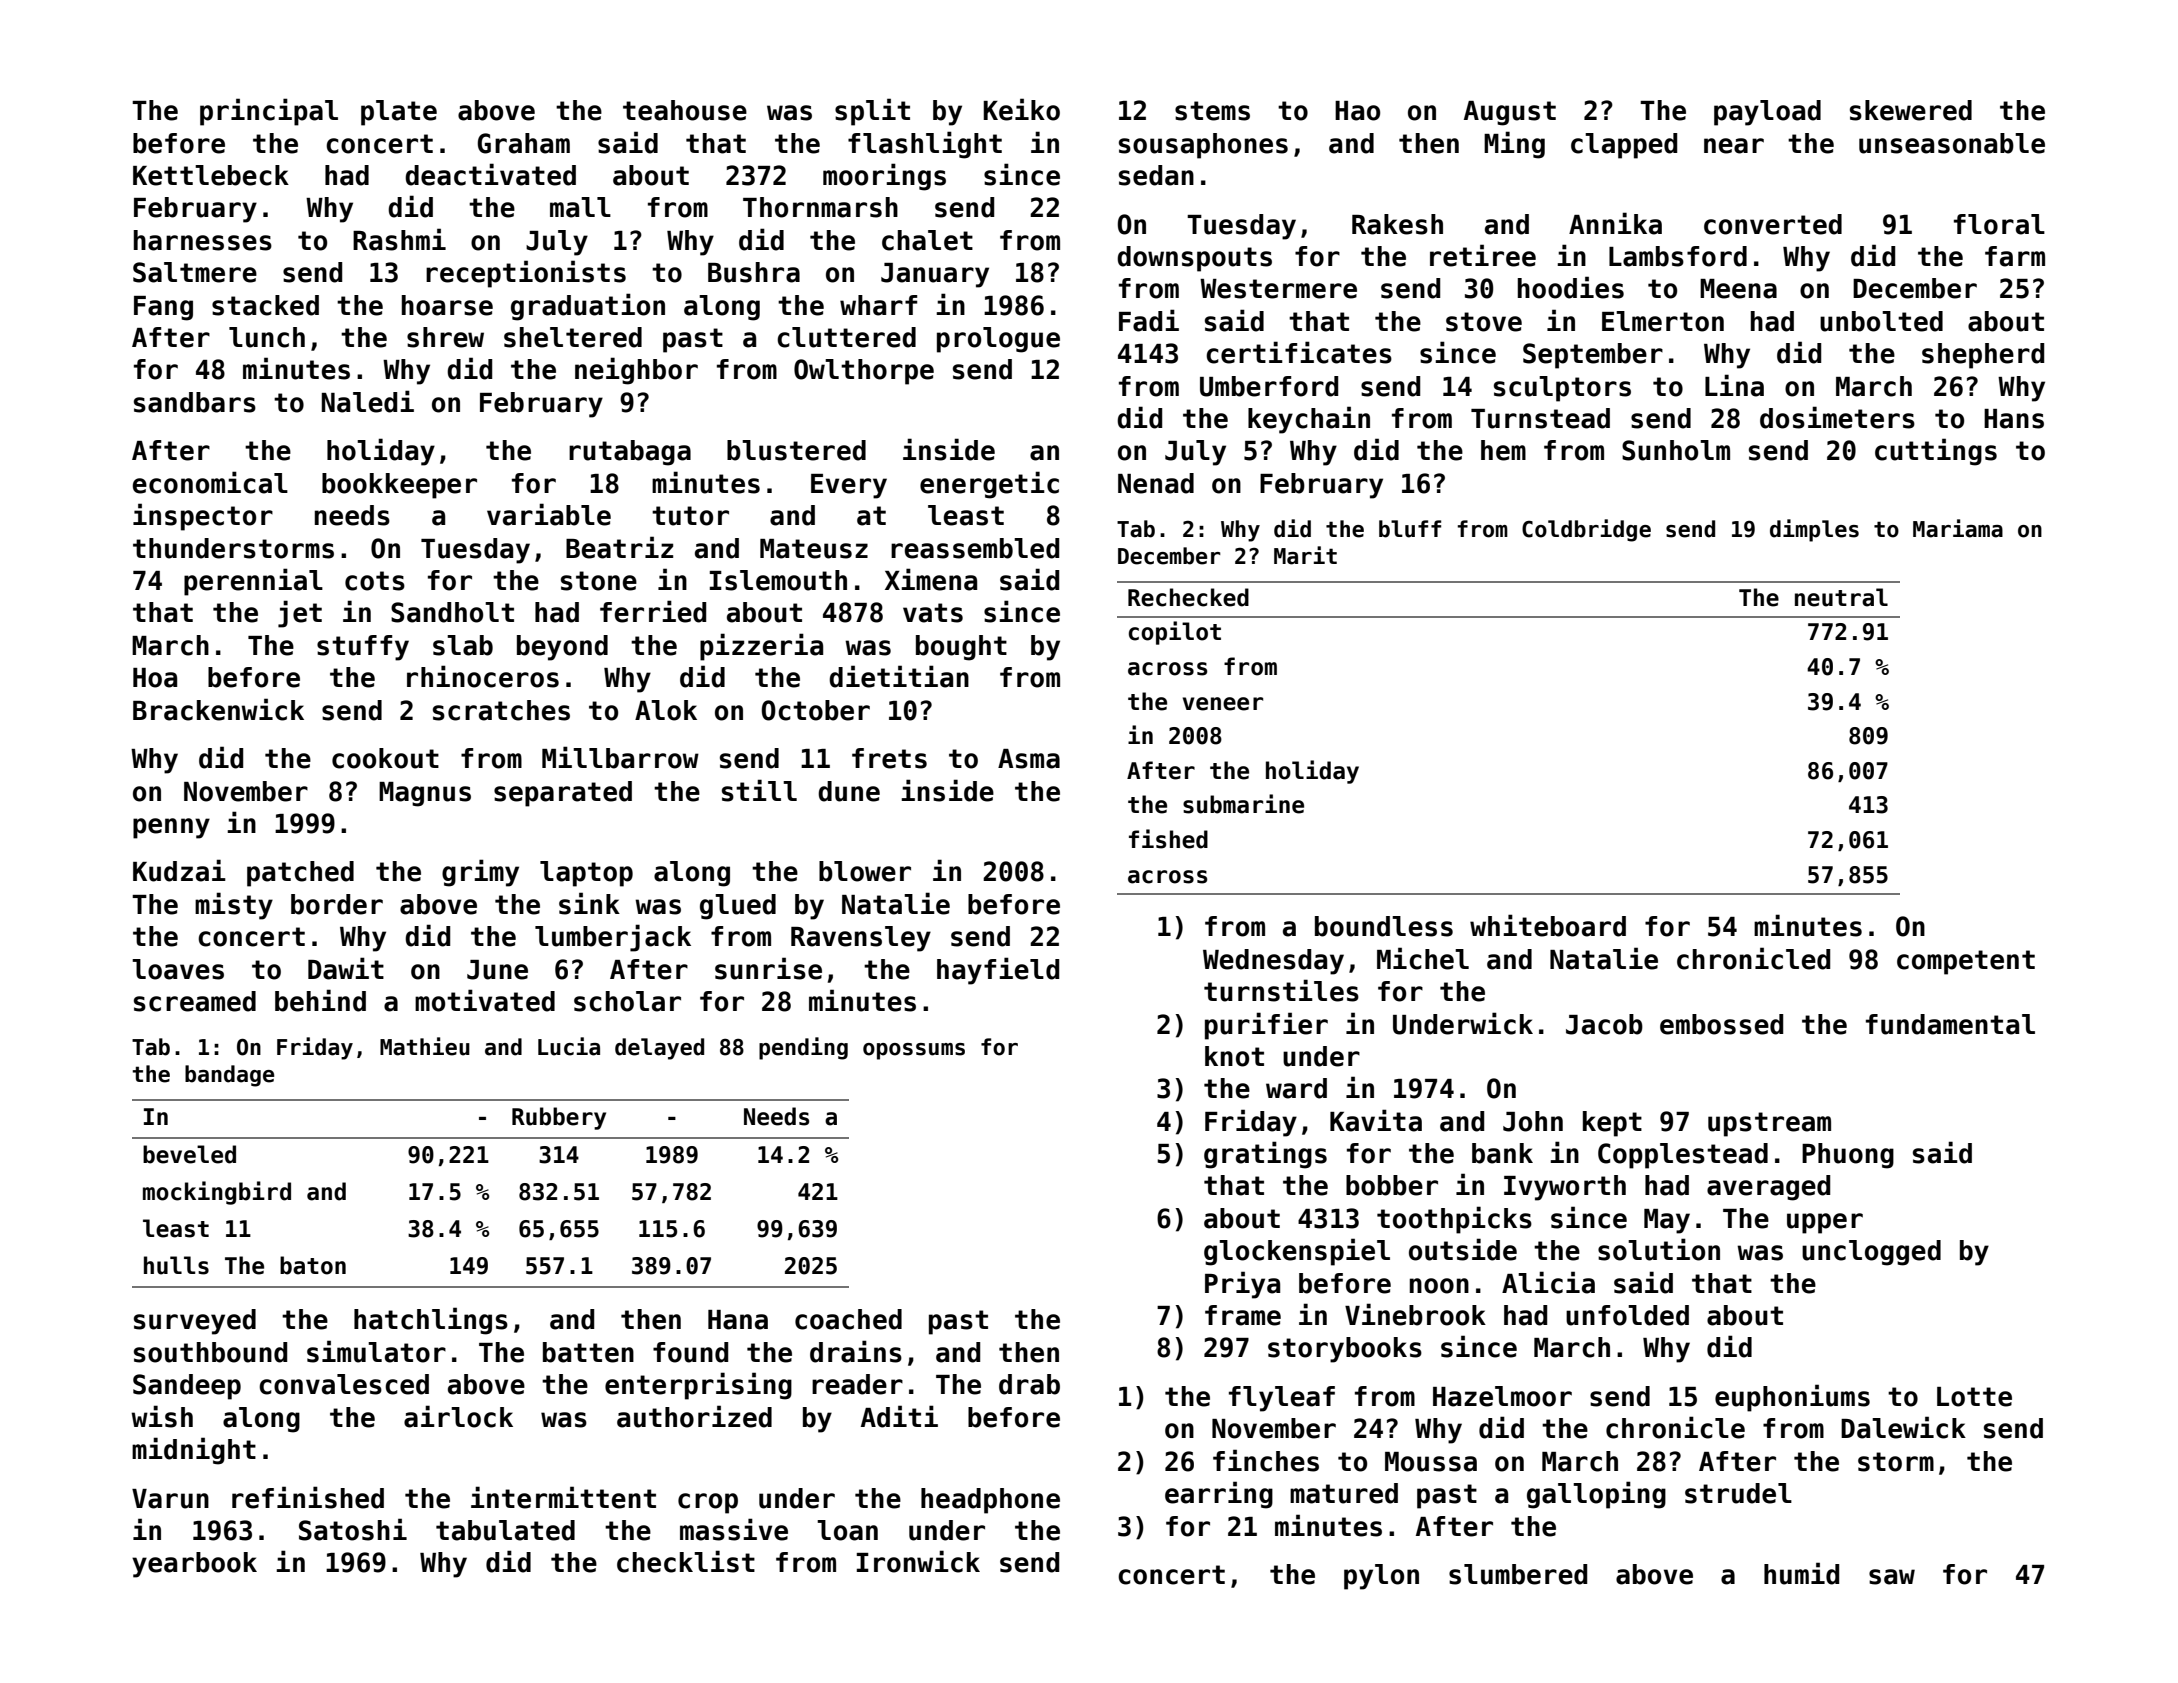 The width and height of the page is (2178, 1683). Describe the element at coordinates (1273, 962) in the page. I see `Wednesday` at that location.
